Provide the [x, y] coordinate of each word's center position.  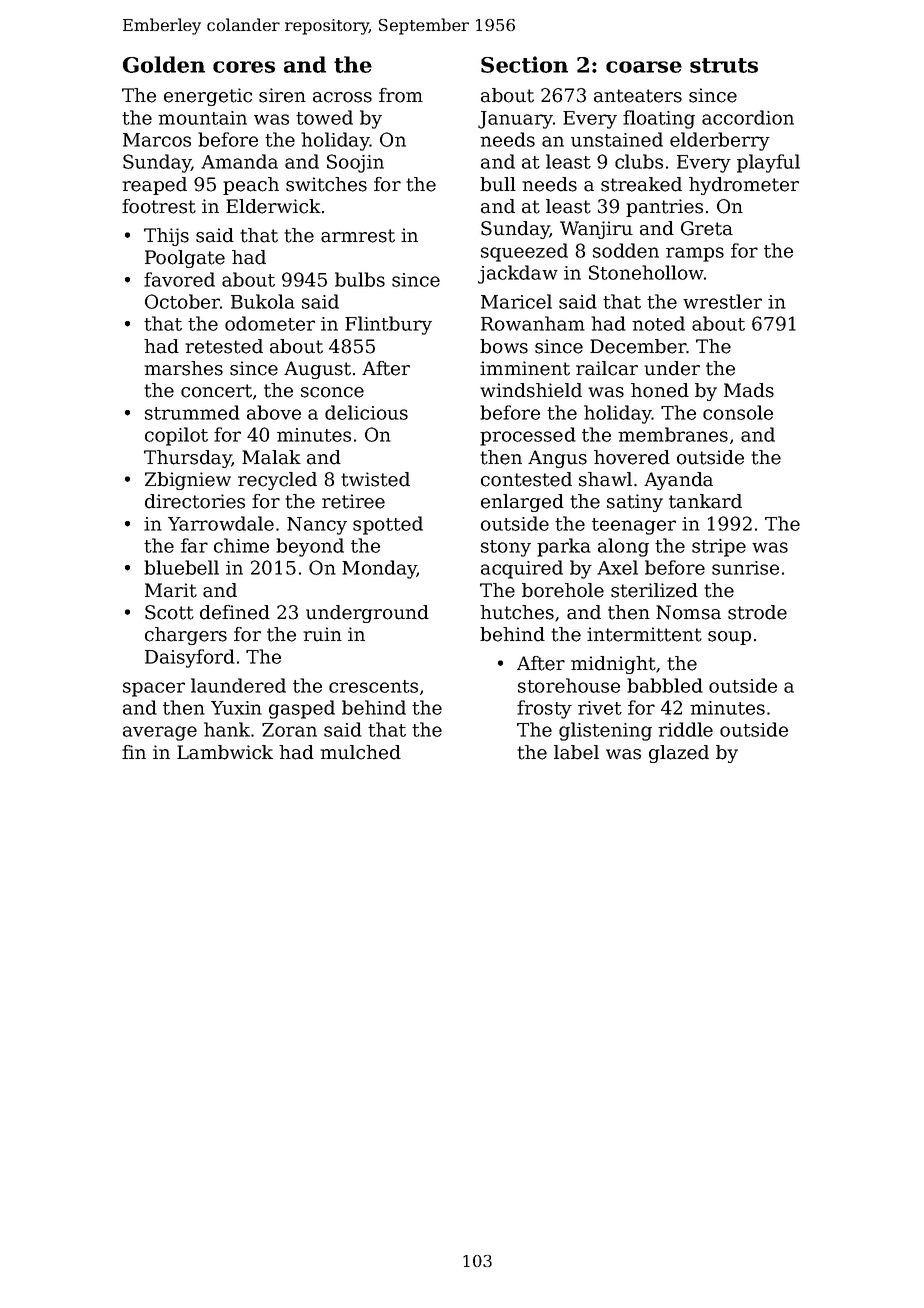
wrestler [722, 301]
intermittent [644, 634]
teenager [634, 526]
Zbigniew [188, 481]
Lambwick [225, 752]
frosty [544, 709]
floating [659, 119]
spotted [388, 525]
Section [524, 64]
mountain [202, 118]
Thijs [166, 237]
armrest [358, 236]
